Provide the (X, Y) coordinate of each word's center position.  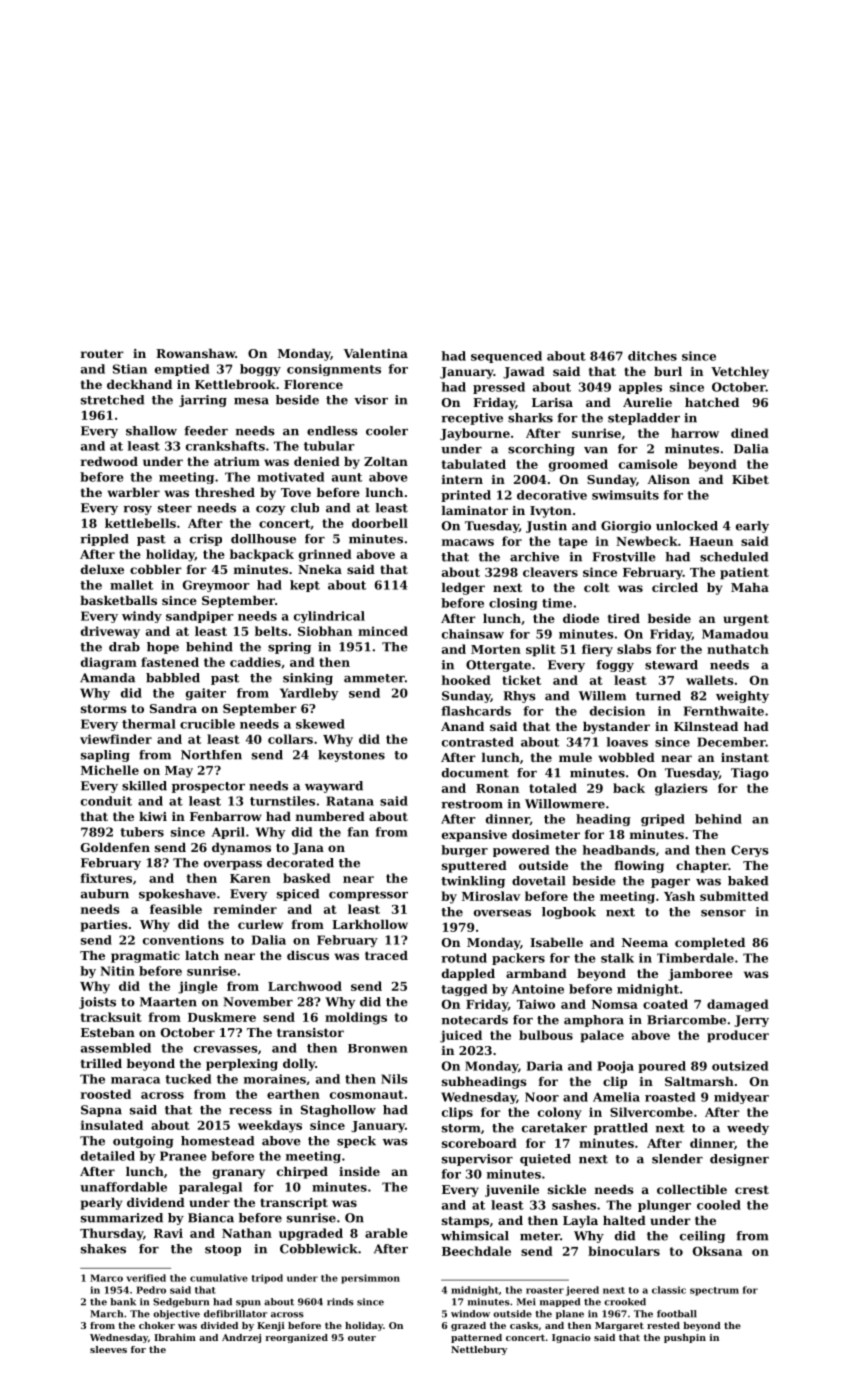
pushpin (685, 1338)
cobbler (156, 569)
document (475, 773)
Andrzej (241, 1338)
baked (748, 881)
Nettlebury (479, 1350)
